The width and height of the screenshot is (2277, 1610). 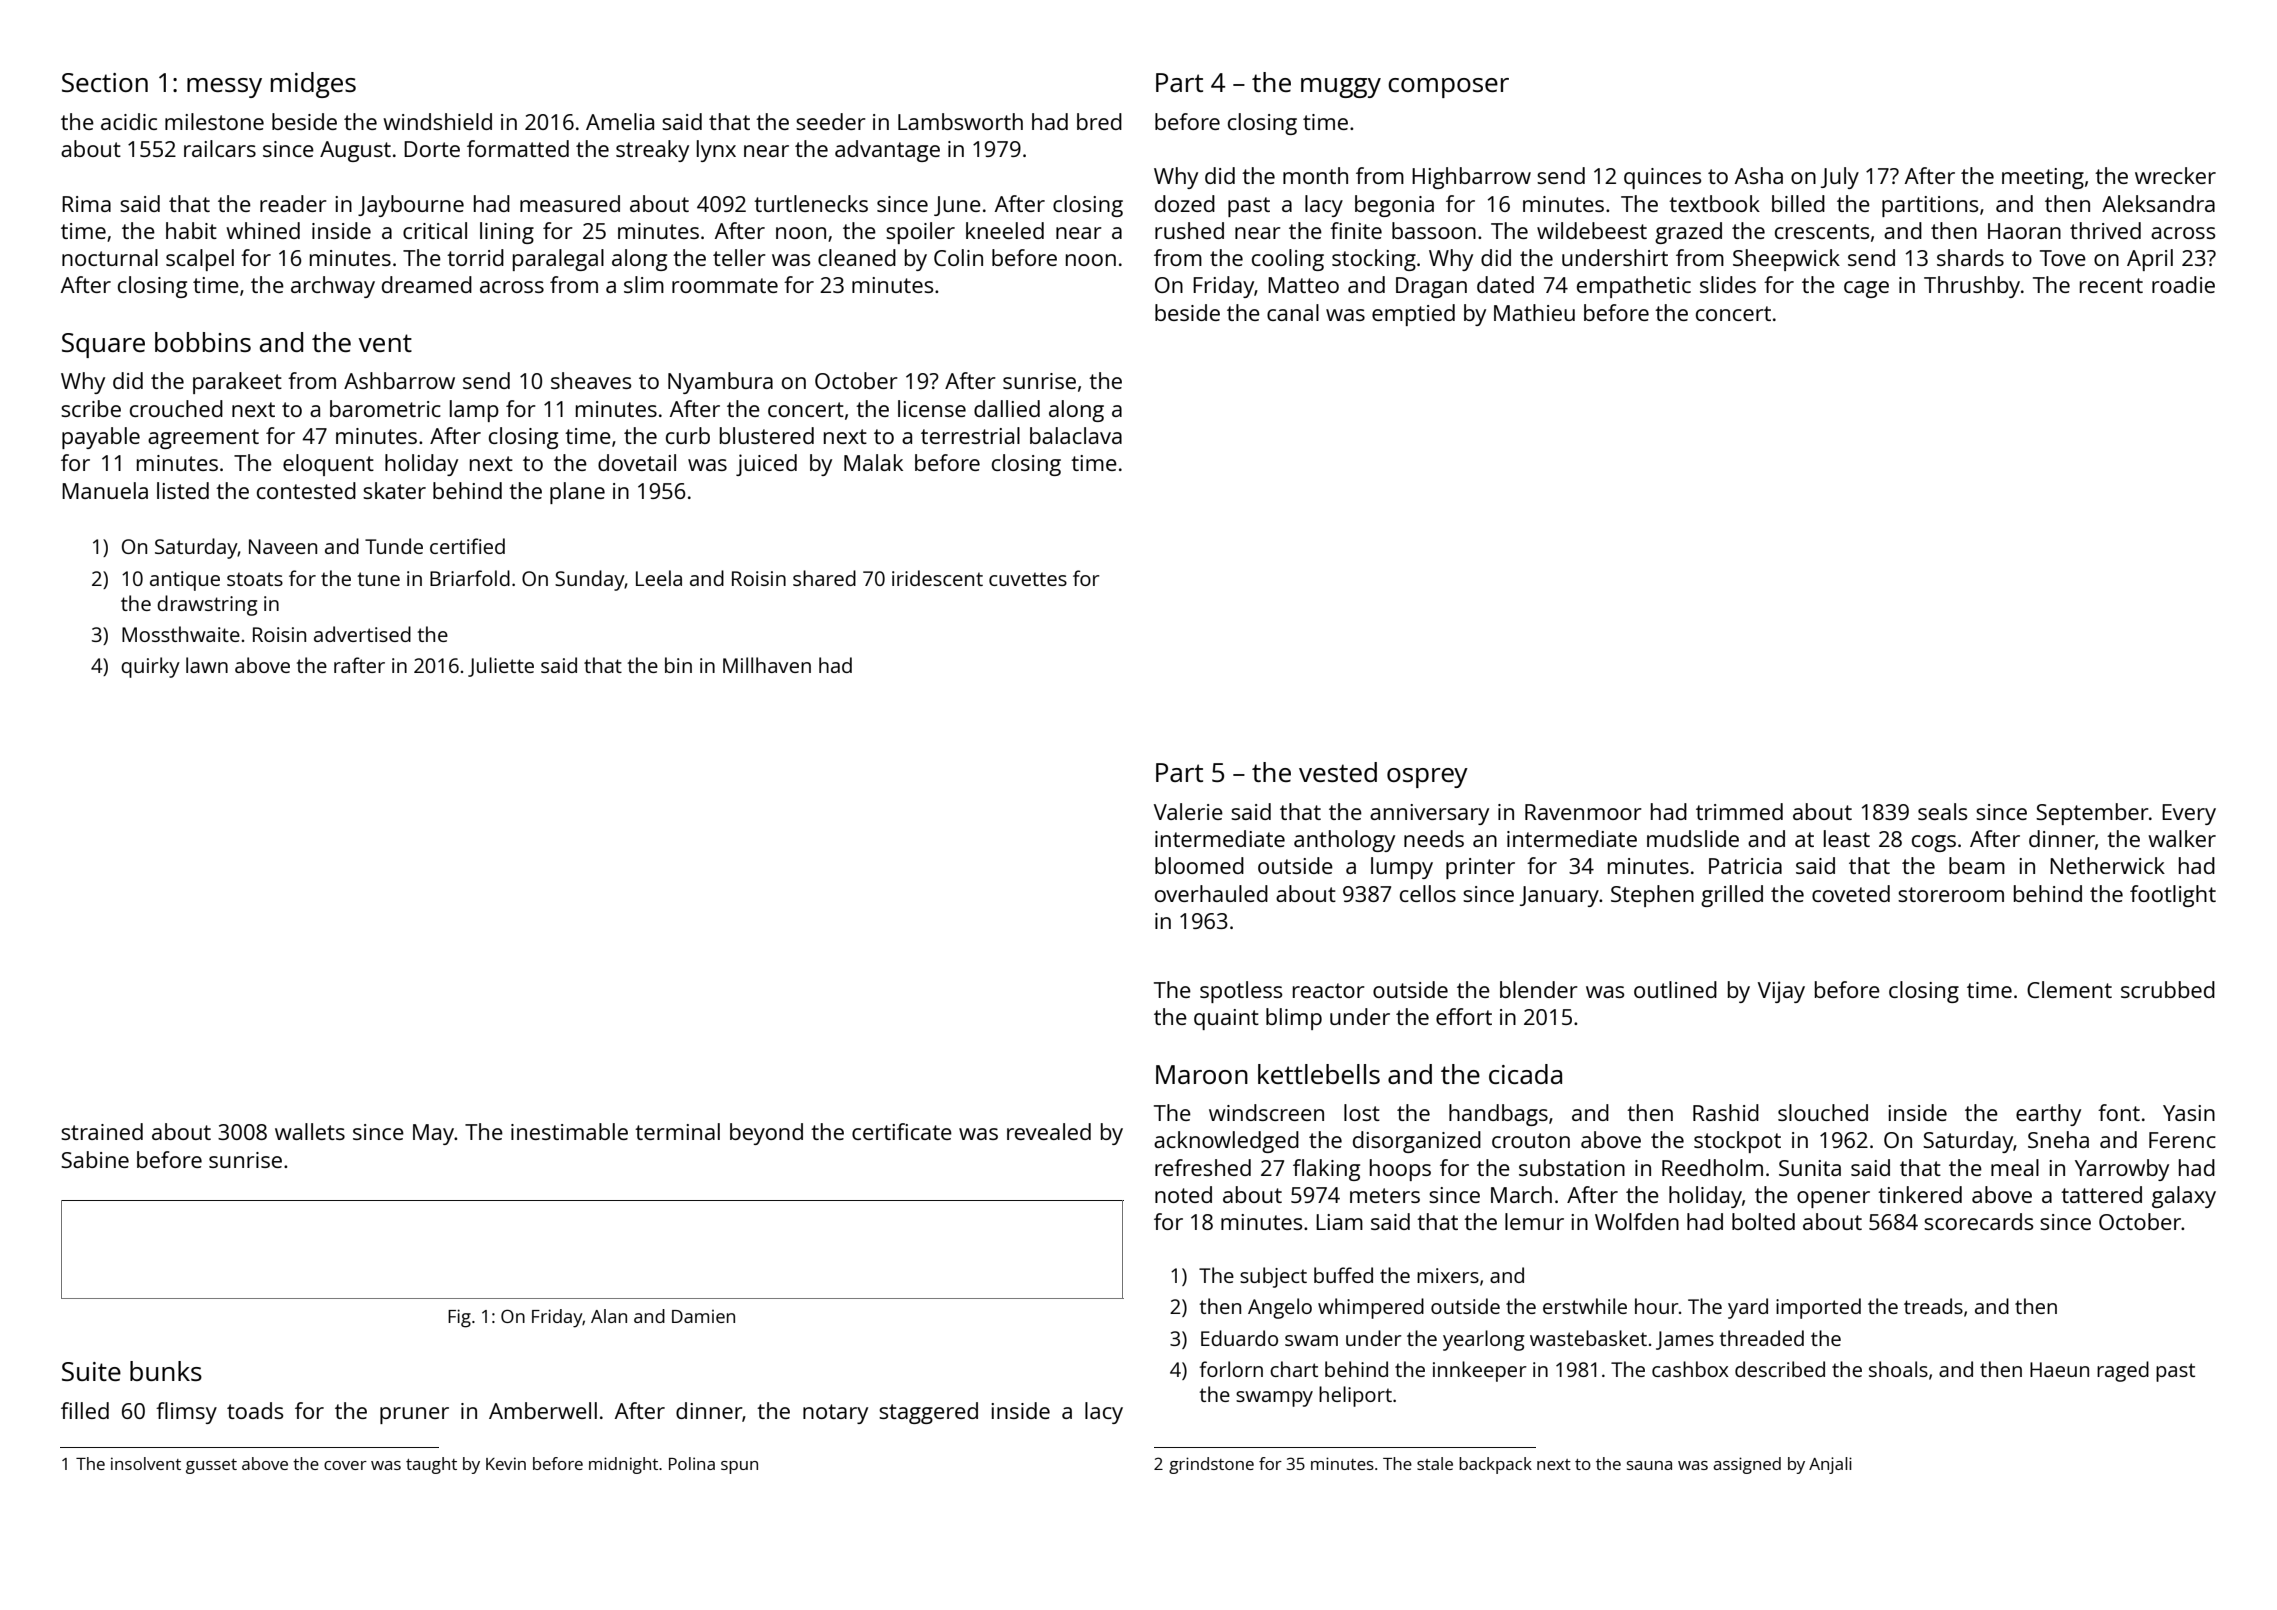 What do you see at coordinates (1341, 88) in the screenshot?
I see `muggy` at bounding box center [1341, 88].
